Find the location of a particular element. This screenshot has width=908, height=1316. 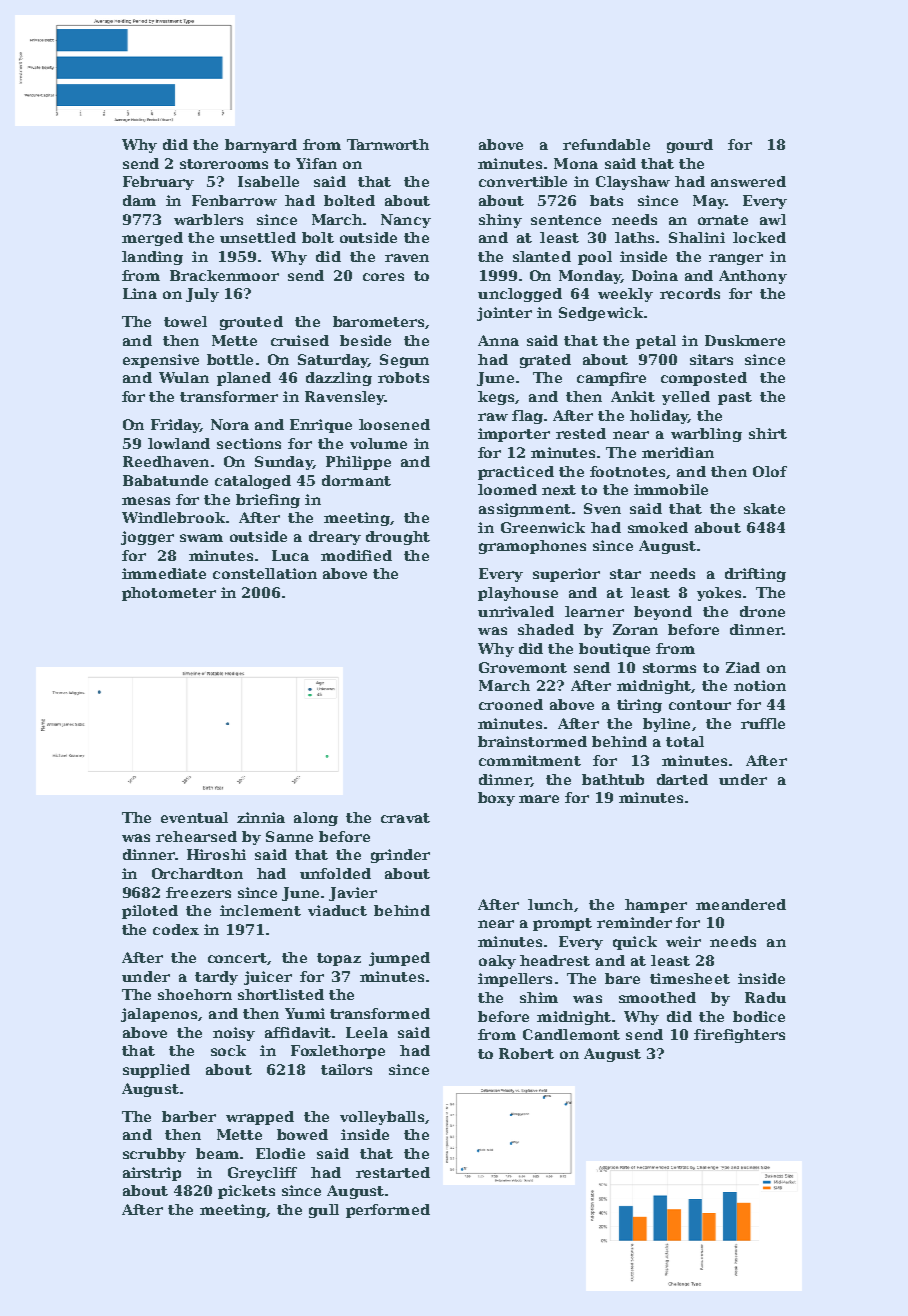

oaky is located at coordinates (497, 962).
